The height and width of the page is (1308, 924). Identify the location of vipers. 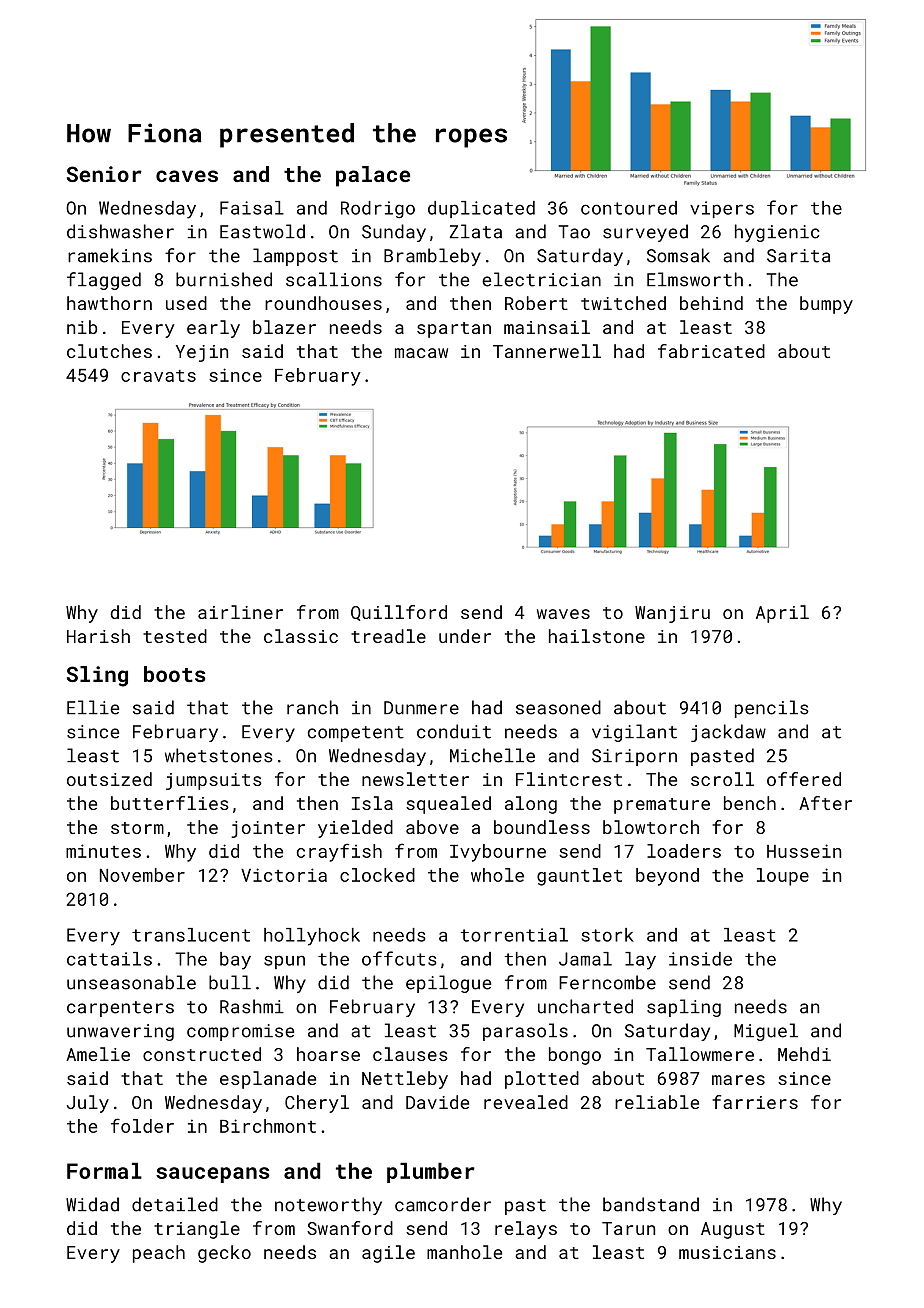
(722, 209).
